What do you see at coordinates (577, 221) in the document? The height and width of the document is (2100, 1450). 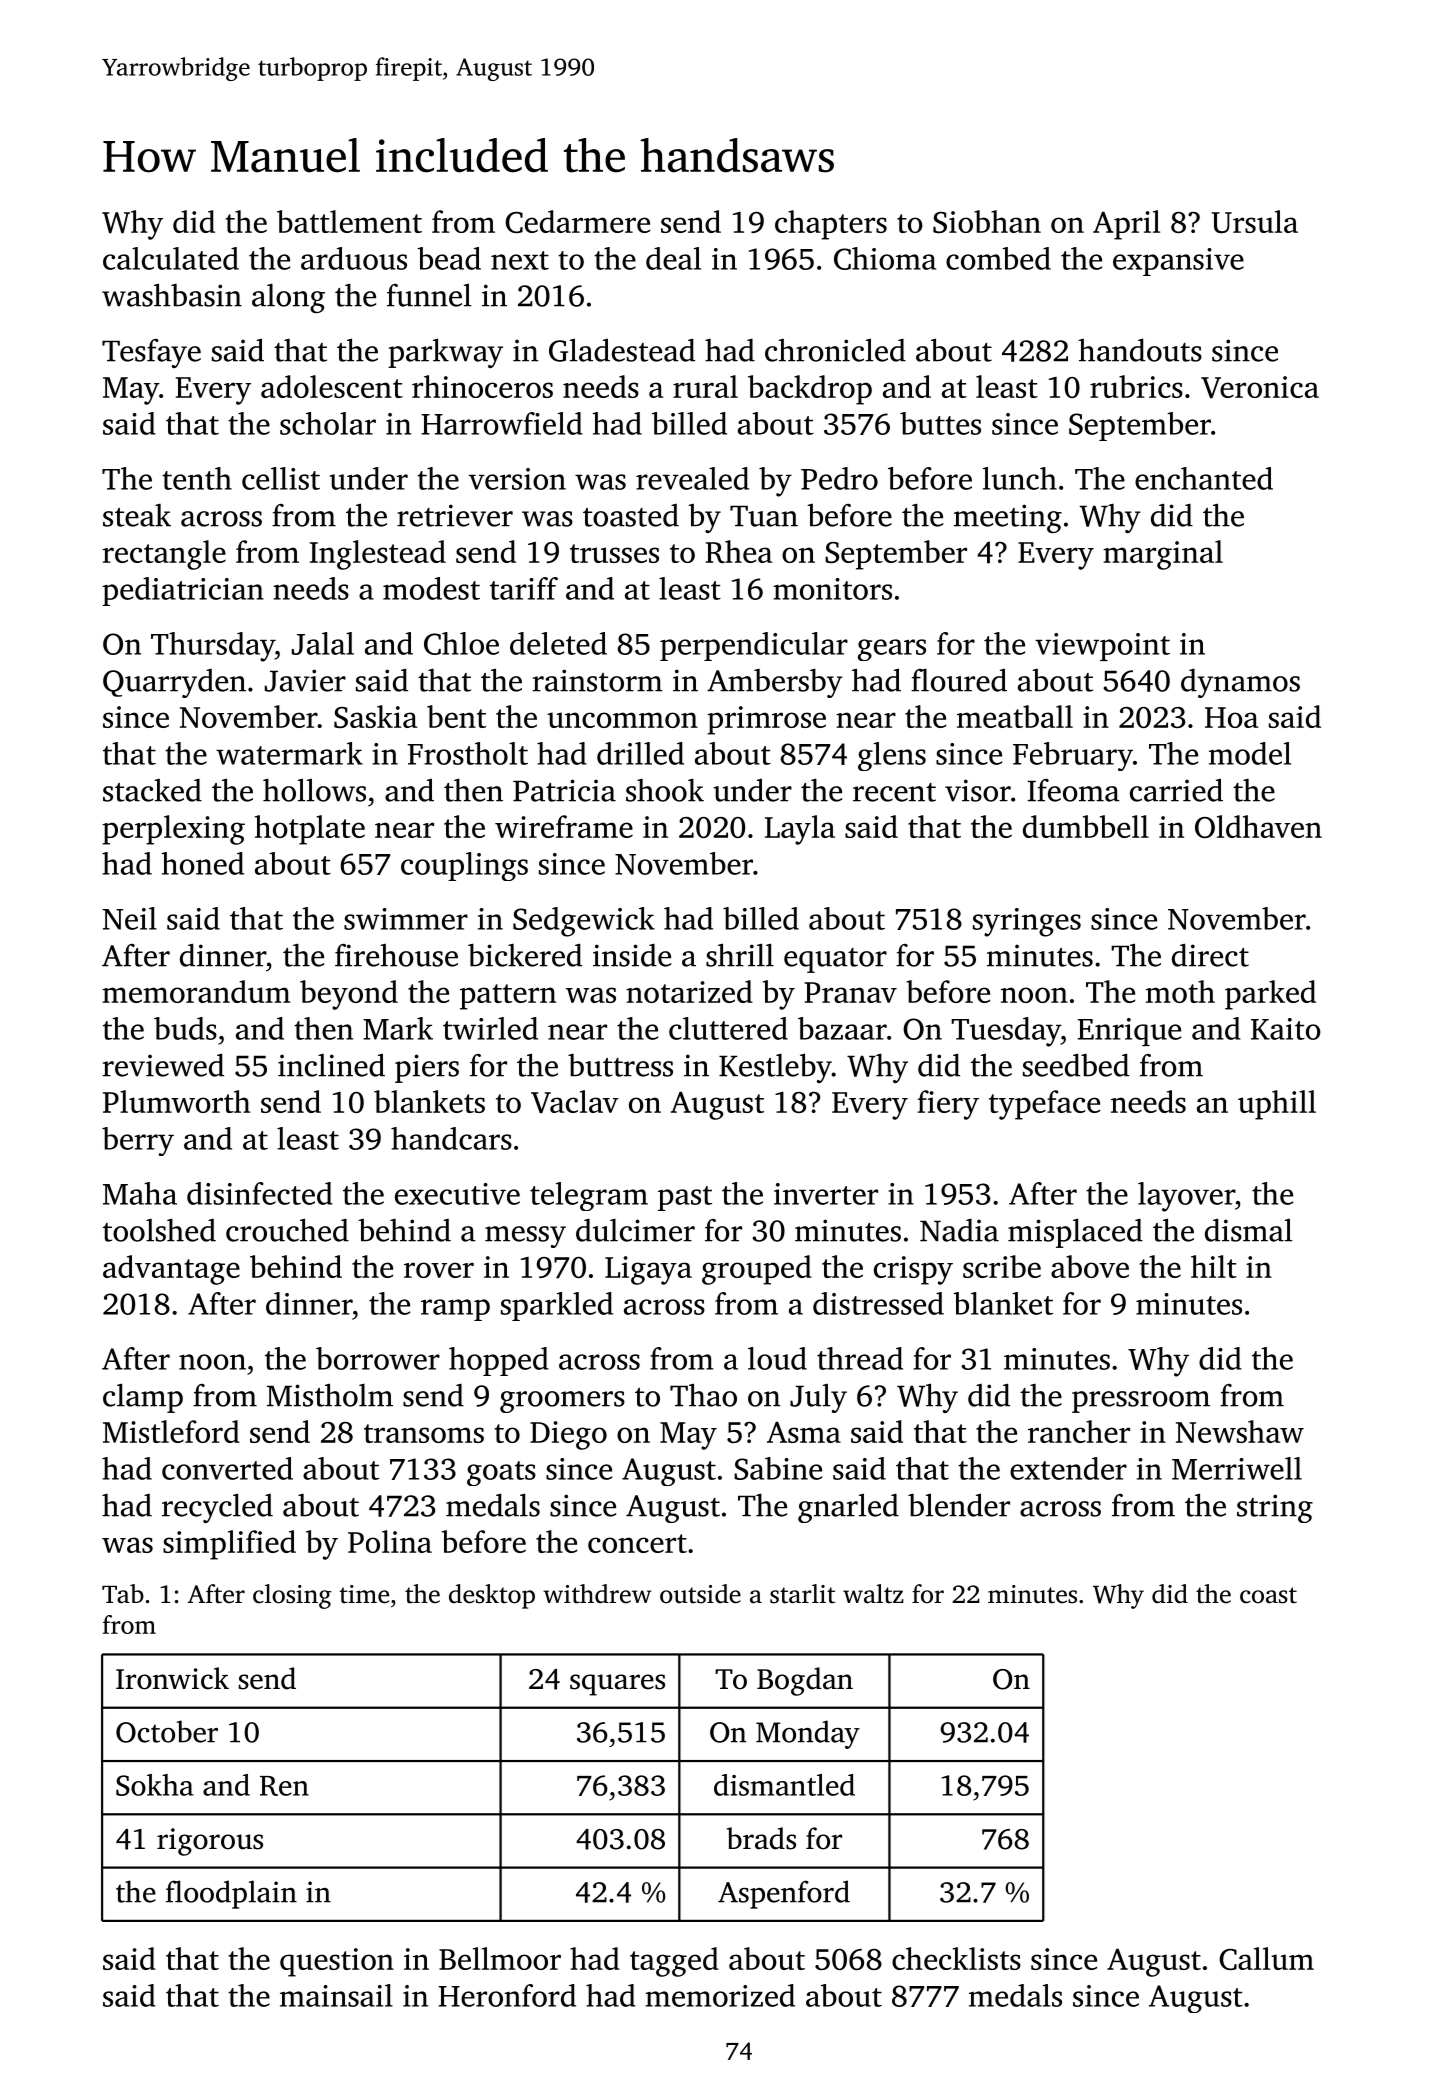 I see `Cedarmere` at bounding box center [577, 221].
